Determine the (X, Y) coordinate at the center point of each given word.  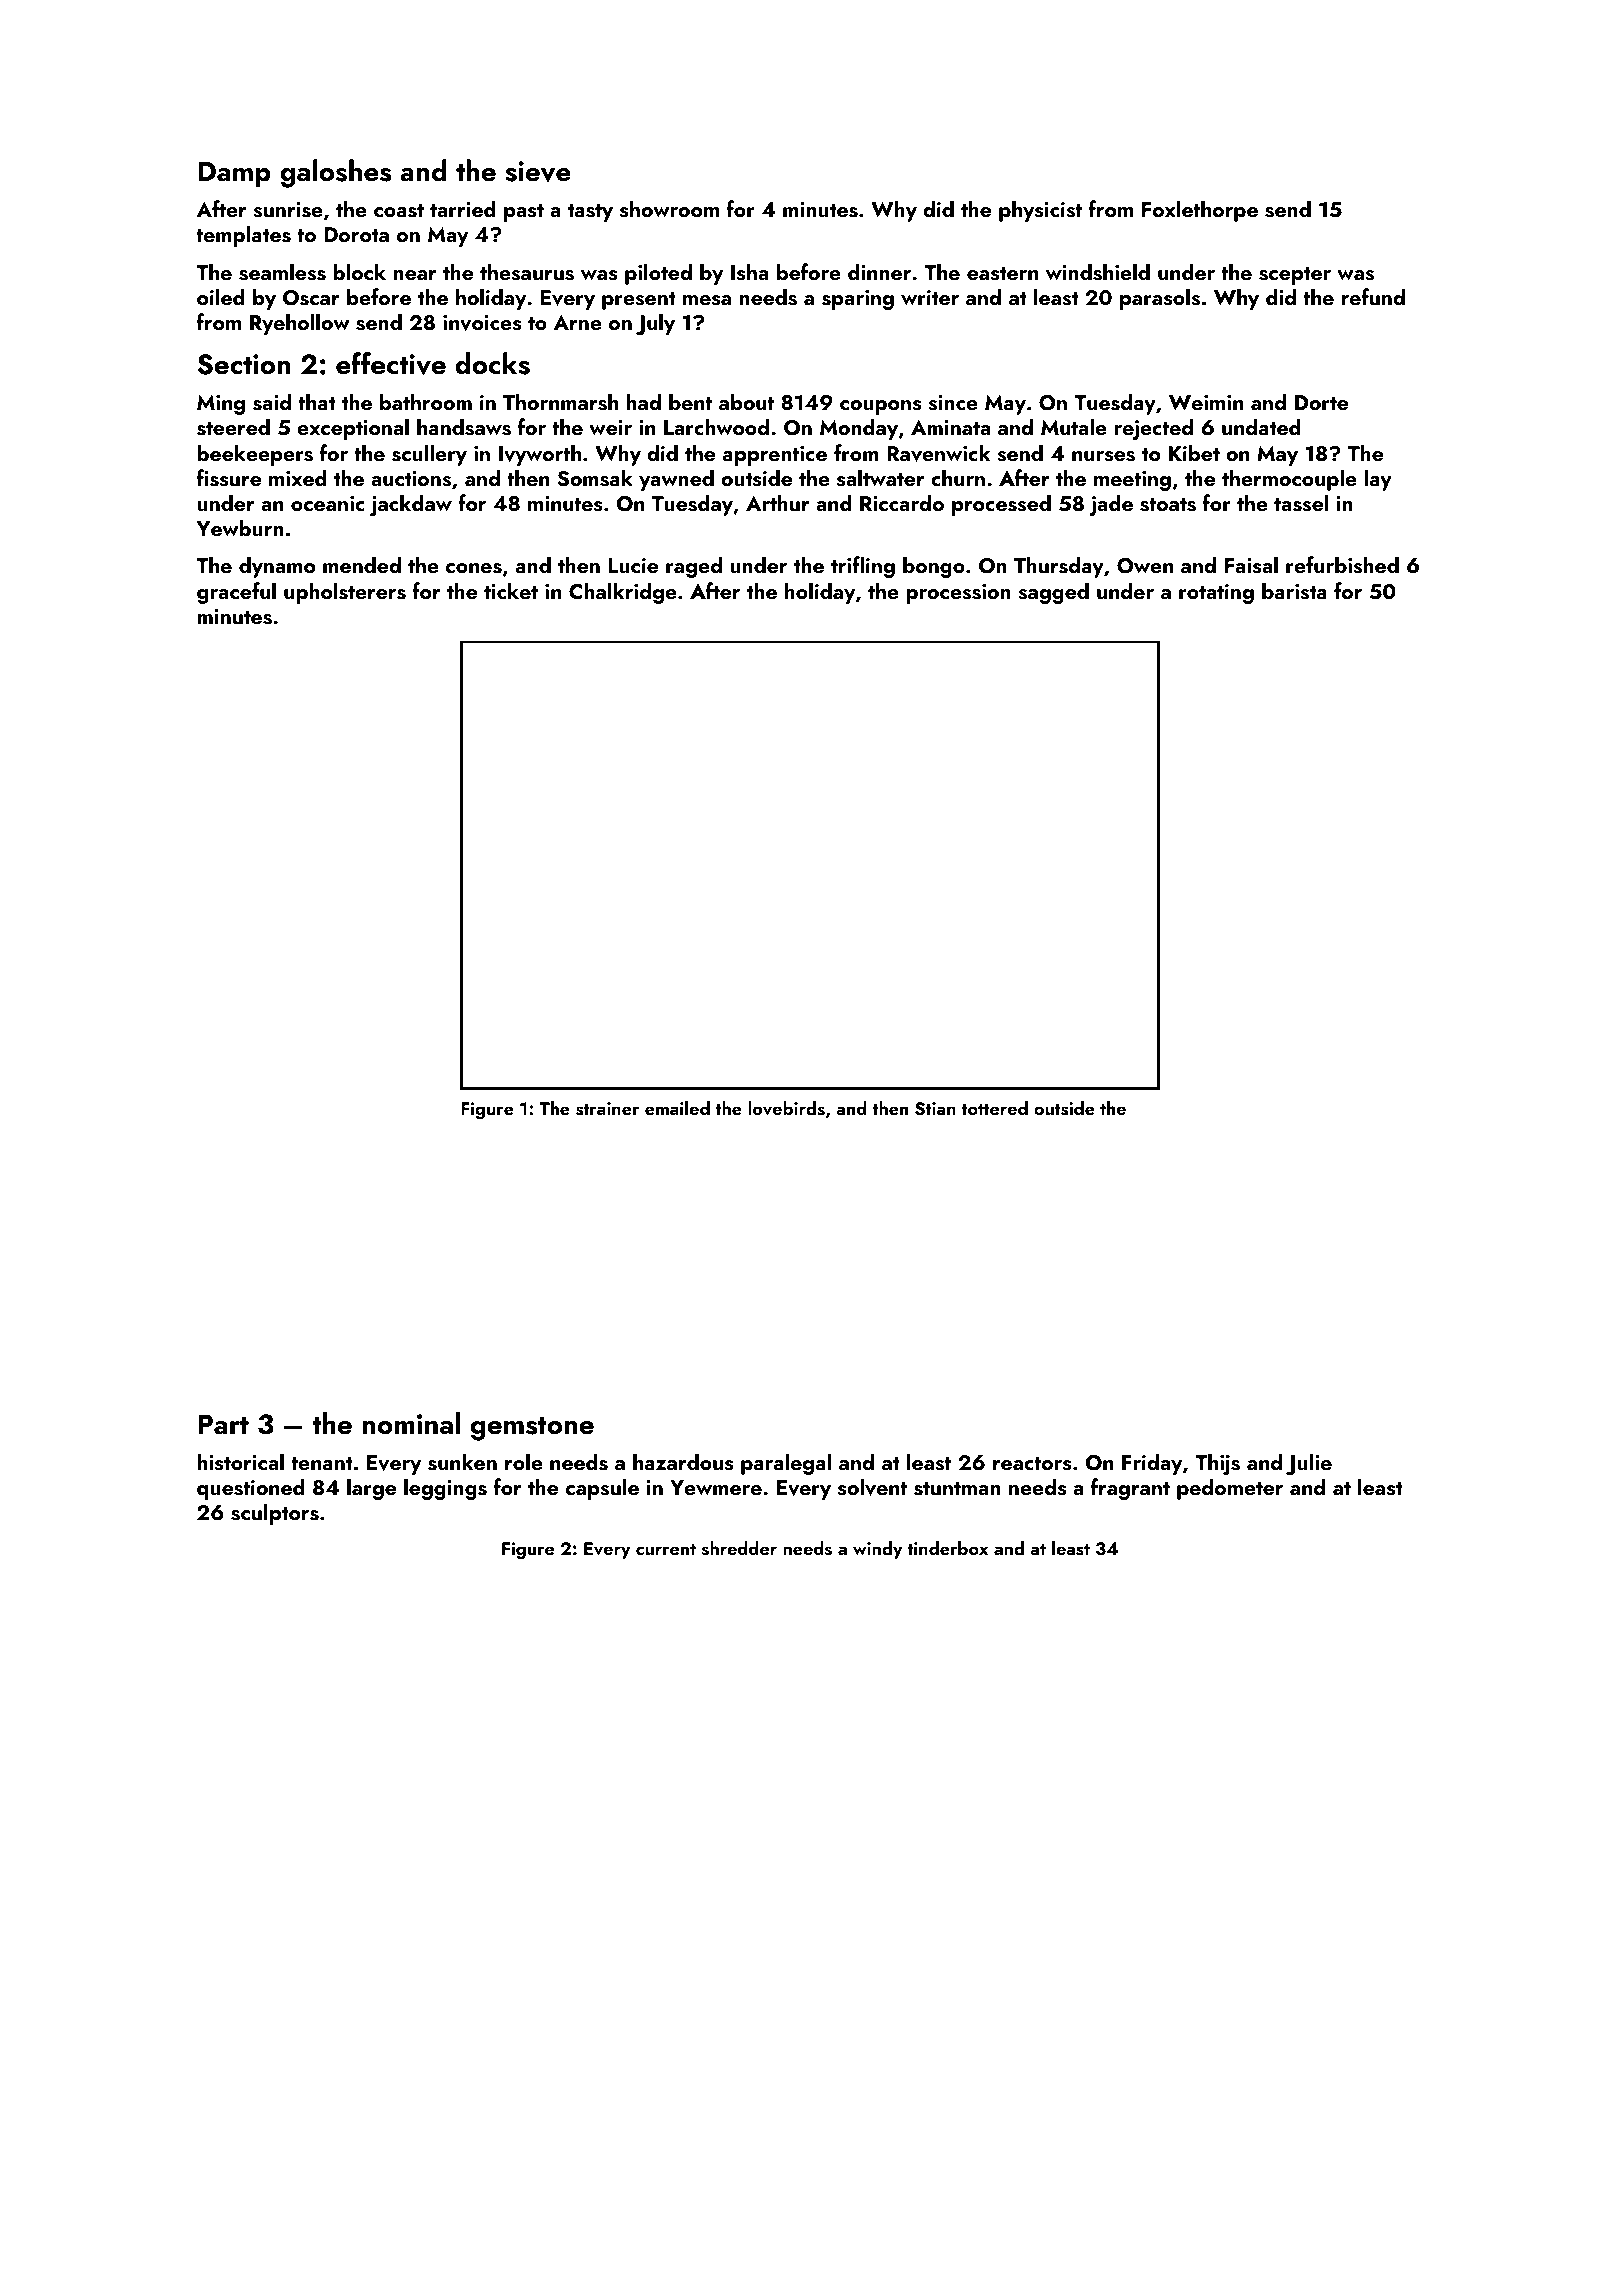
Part (223, 1424)
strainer (607, 1109)
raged (694, 567)
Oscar (311, 298)
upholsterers (345, 593)
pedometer (1230, 1489)
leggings (445, 1489)
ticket (511, 590)
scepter (1295, 276)
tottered (995, 1108)
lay (1378, 480)
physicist (1040, 211)
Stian (935, 1109)
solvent (872, 1487)
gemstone (532, 1429)
